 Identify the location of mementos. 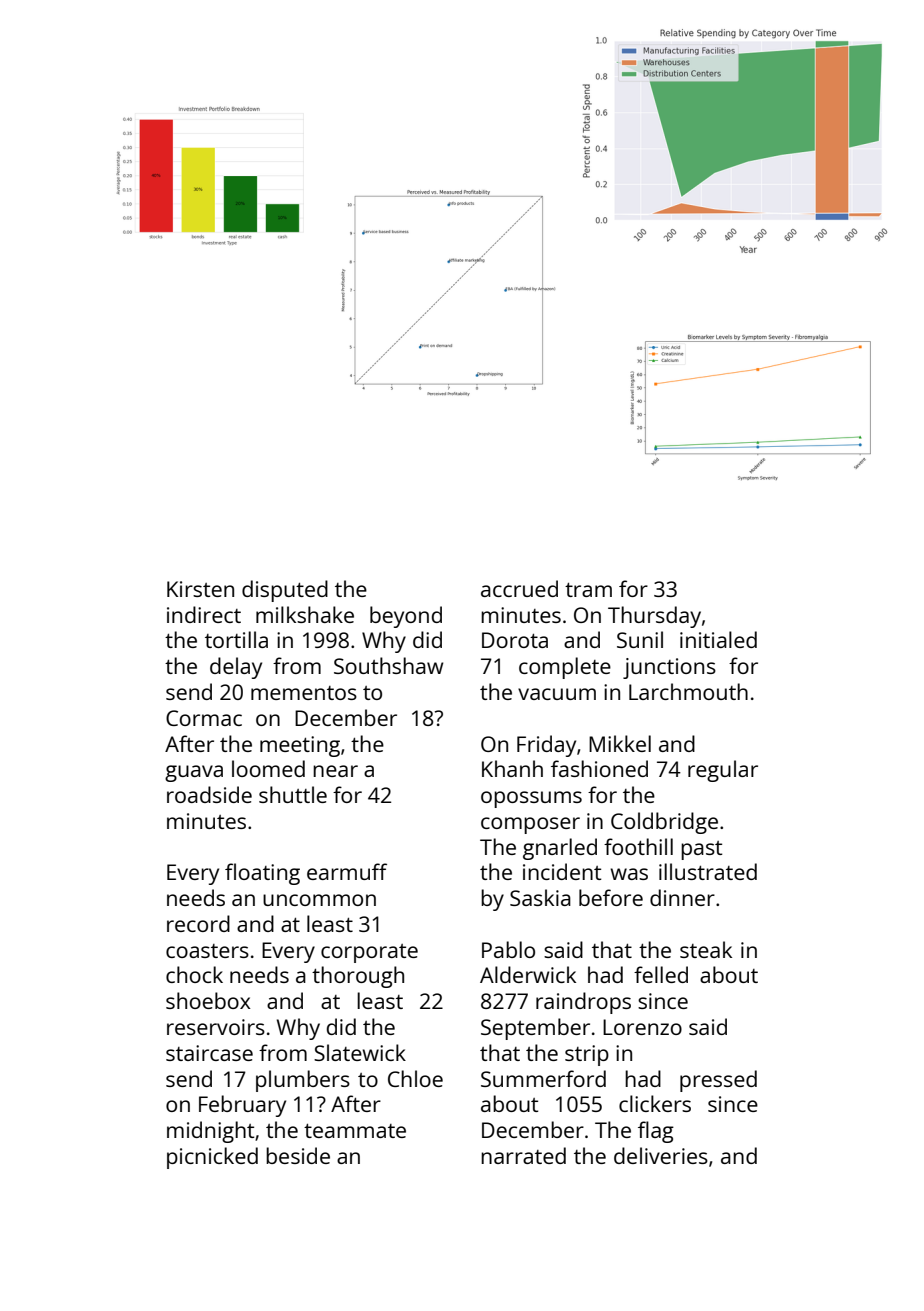
(304, 693).
